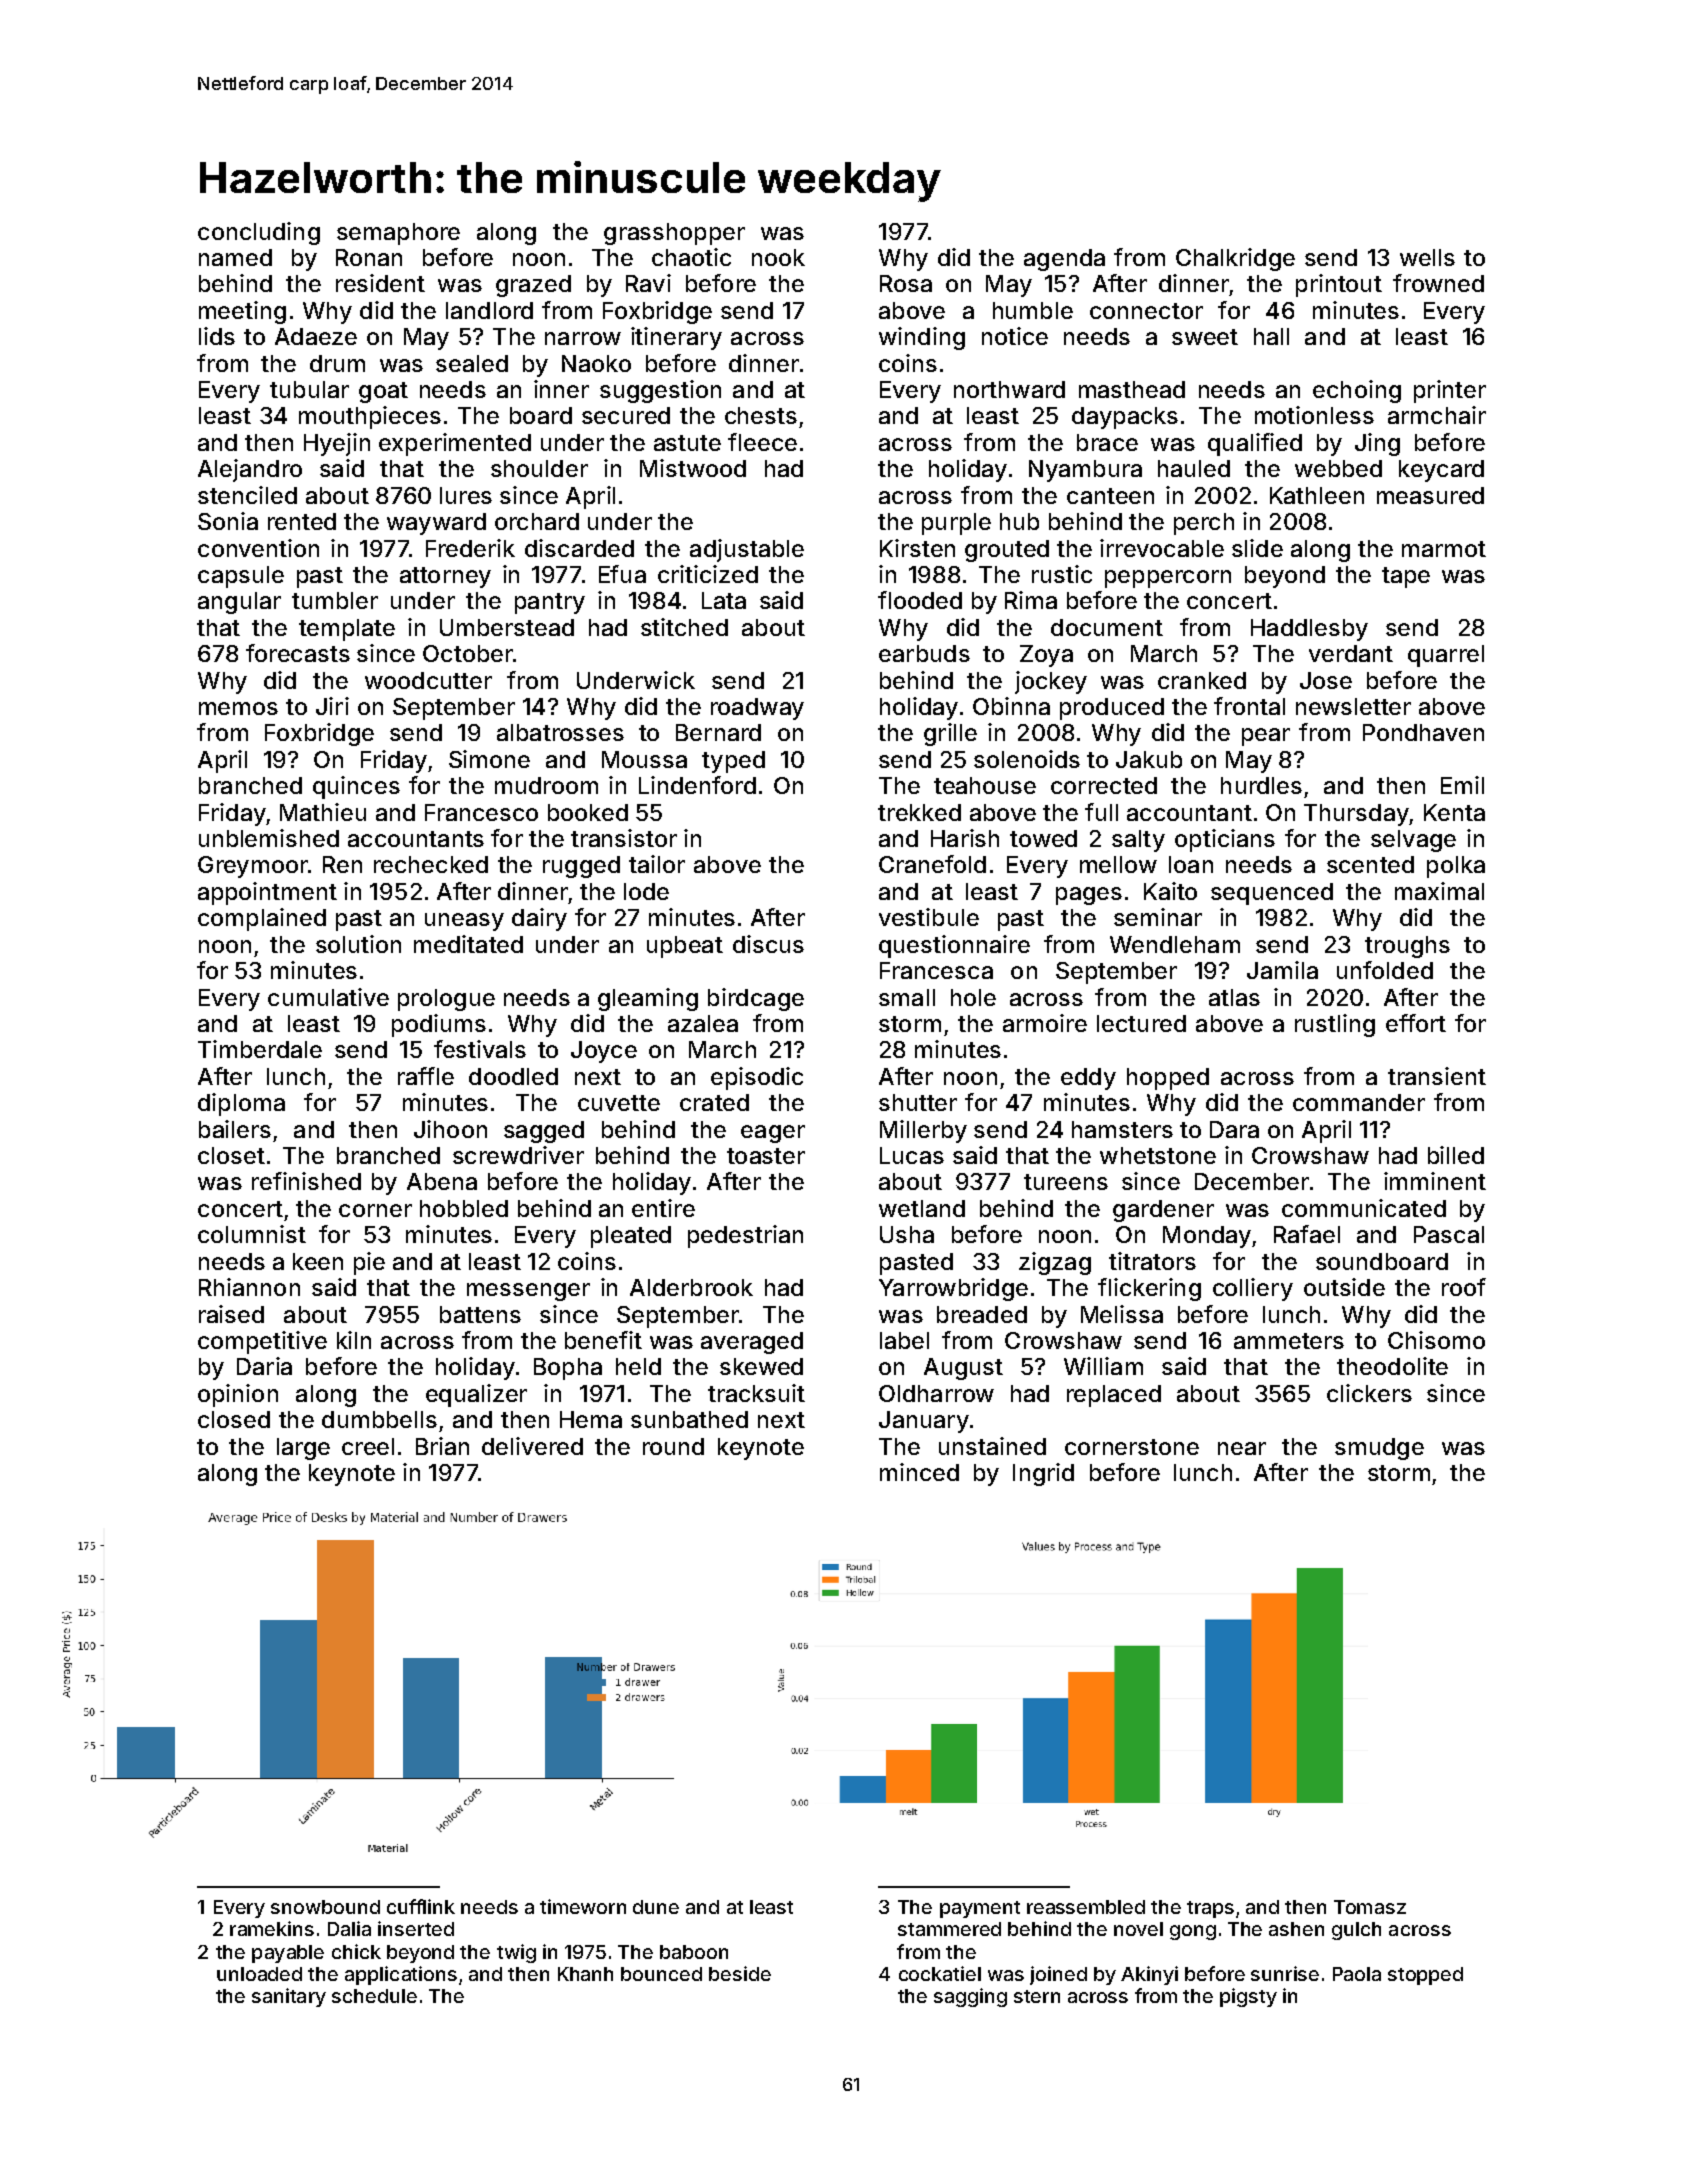 The width and height of the screenshot is (1683, 2178). I want to click on beside, so click(740, 1973).
